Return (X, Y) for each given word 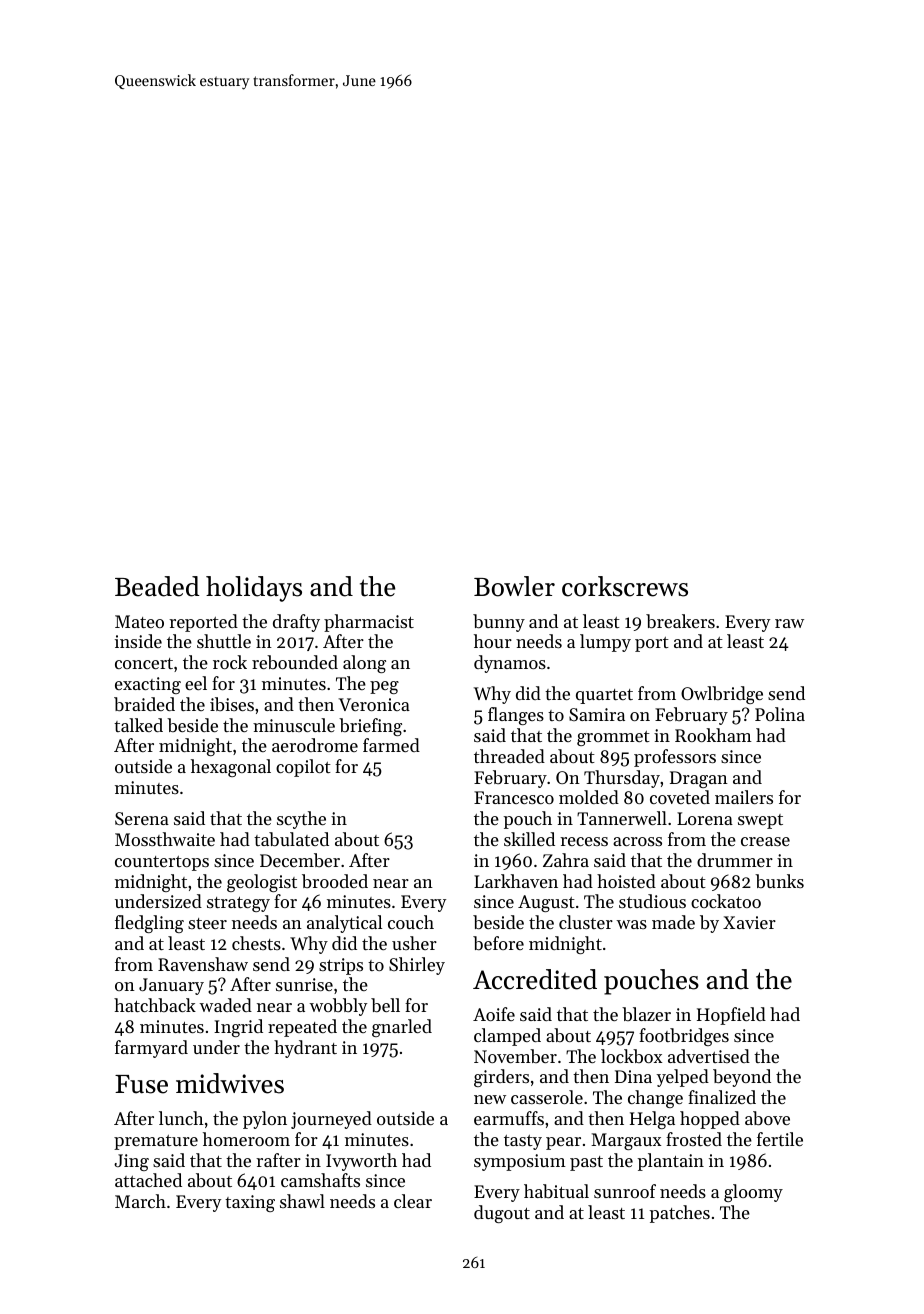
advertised (709, 1056)
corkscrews (625, 586)
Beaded (157, 586)
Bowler (514, 586)
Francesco (514, 797)
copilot (303, 768)
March (140, 1201)
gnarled (402, 1028)
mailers (744, 797)
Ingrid (238, 1028)
